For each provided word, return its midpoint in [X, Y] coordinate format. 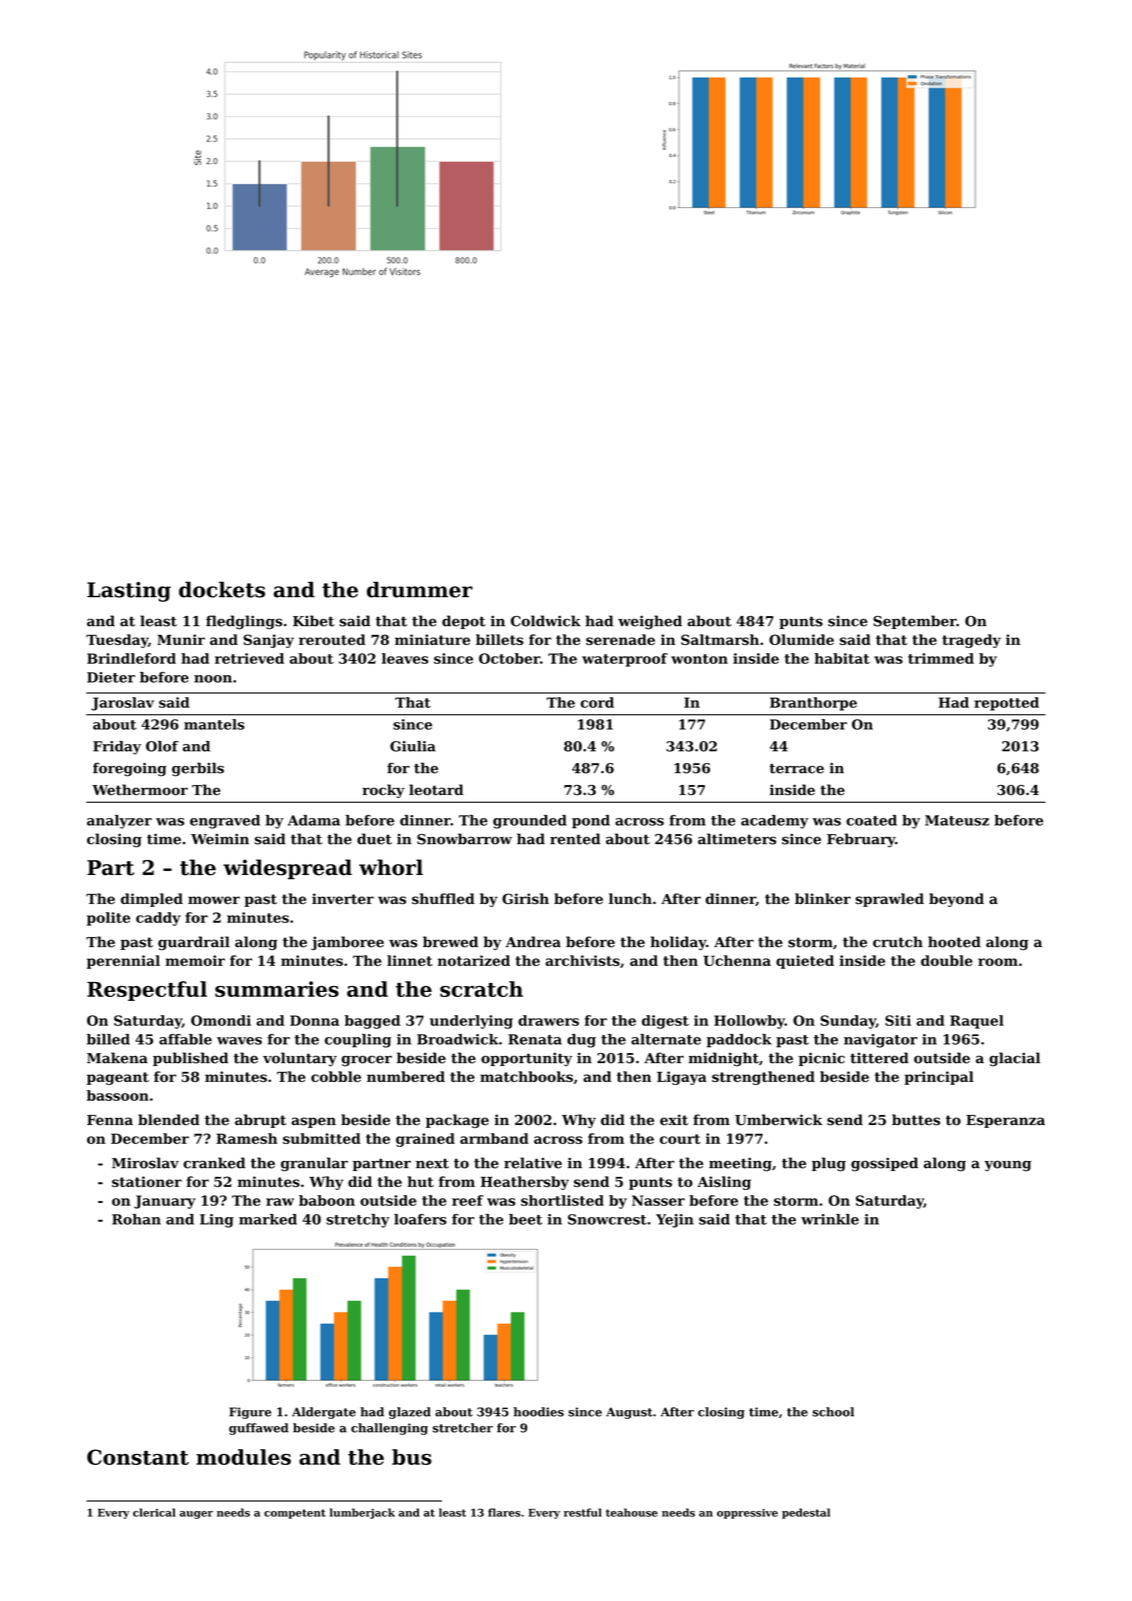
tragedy [971, 641]
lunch [630, 898]
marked [268, 1219]
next [432, 1164]
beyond [956, 900]
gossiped [884, 1164]
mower [214, 900]
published [190, 1059]
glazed [410, 1413]
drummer [420, 590]
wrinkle [830, 1219]
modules [243, 1457]
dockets [222, 590]
